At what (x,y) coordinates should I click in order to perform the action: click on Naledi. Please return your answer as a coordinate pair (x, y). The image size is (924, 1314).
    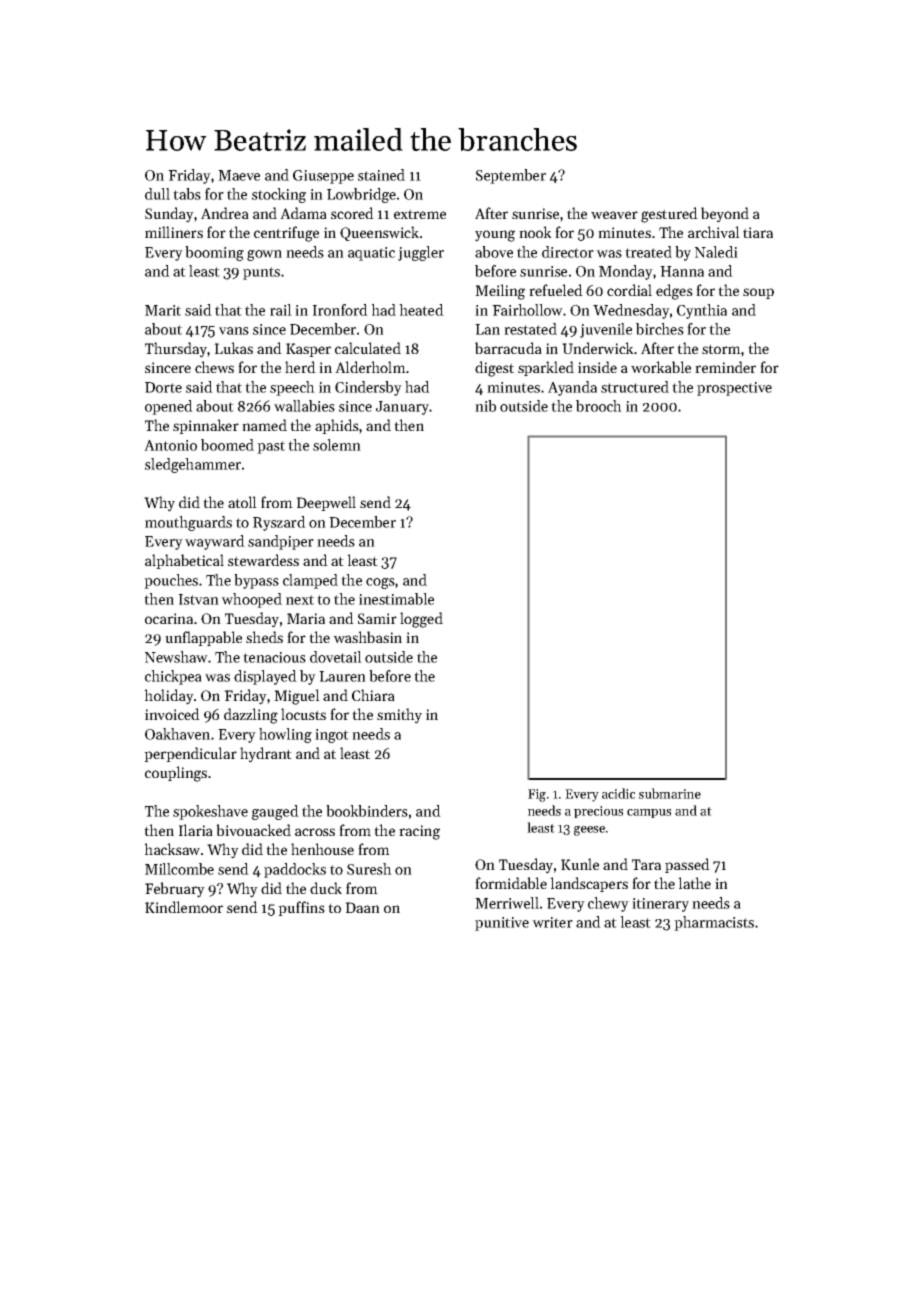
    Looking at the image, I should click on (716, 252).
